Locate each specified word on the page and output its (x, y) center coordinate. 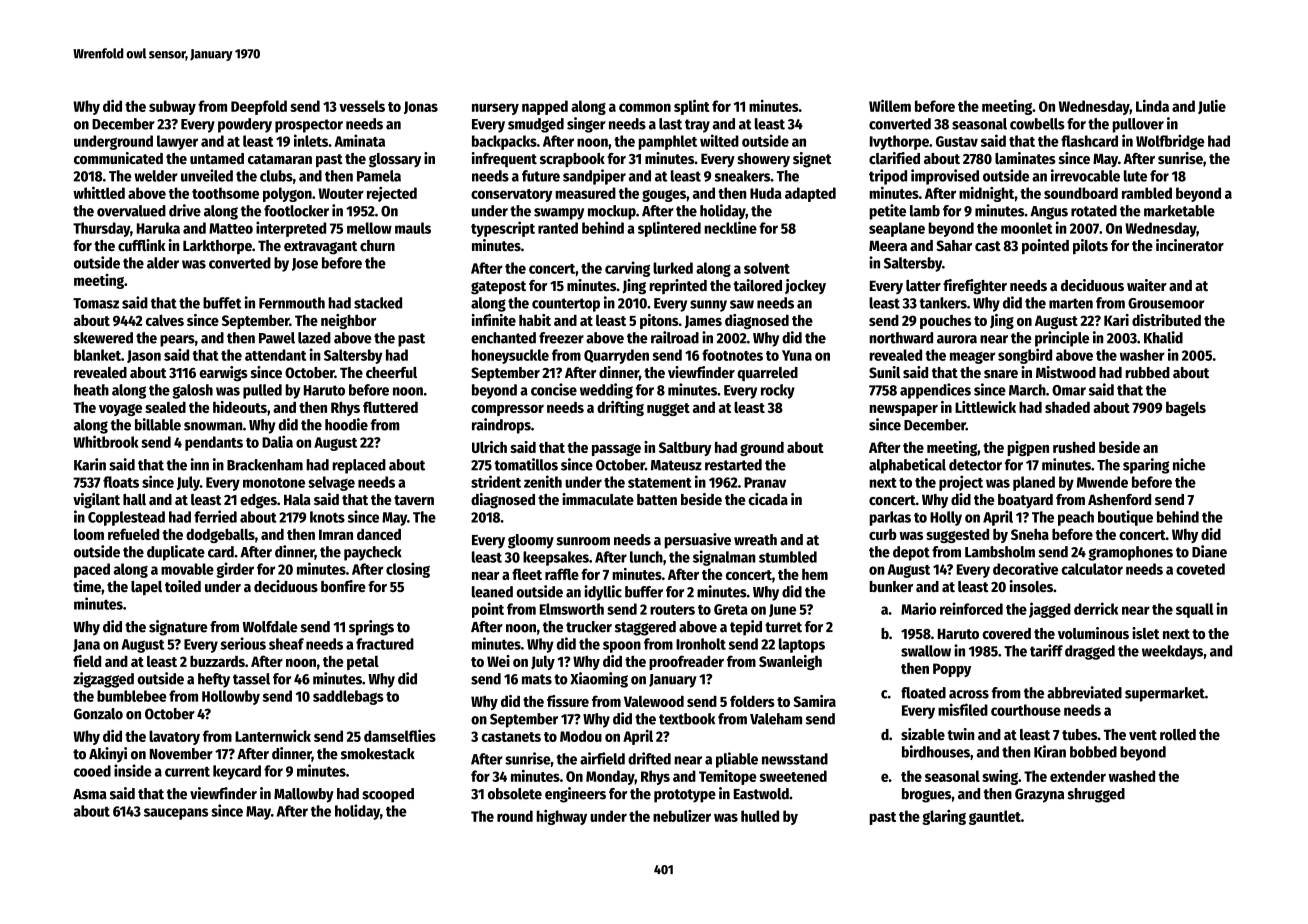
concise (554, 389)
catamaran (280, 159)
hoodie (346, 424)
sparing (1146, 466)
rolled (1178, 734)
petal (363, 663)
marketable (1179, 211)
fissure (568, 701)
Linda (1152, 105)
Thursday (101, 229)
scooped (388, 795)
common (645, 107)
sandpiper (594, 177)
